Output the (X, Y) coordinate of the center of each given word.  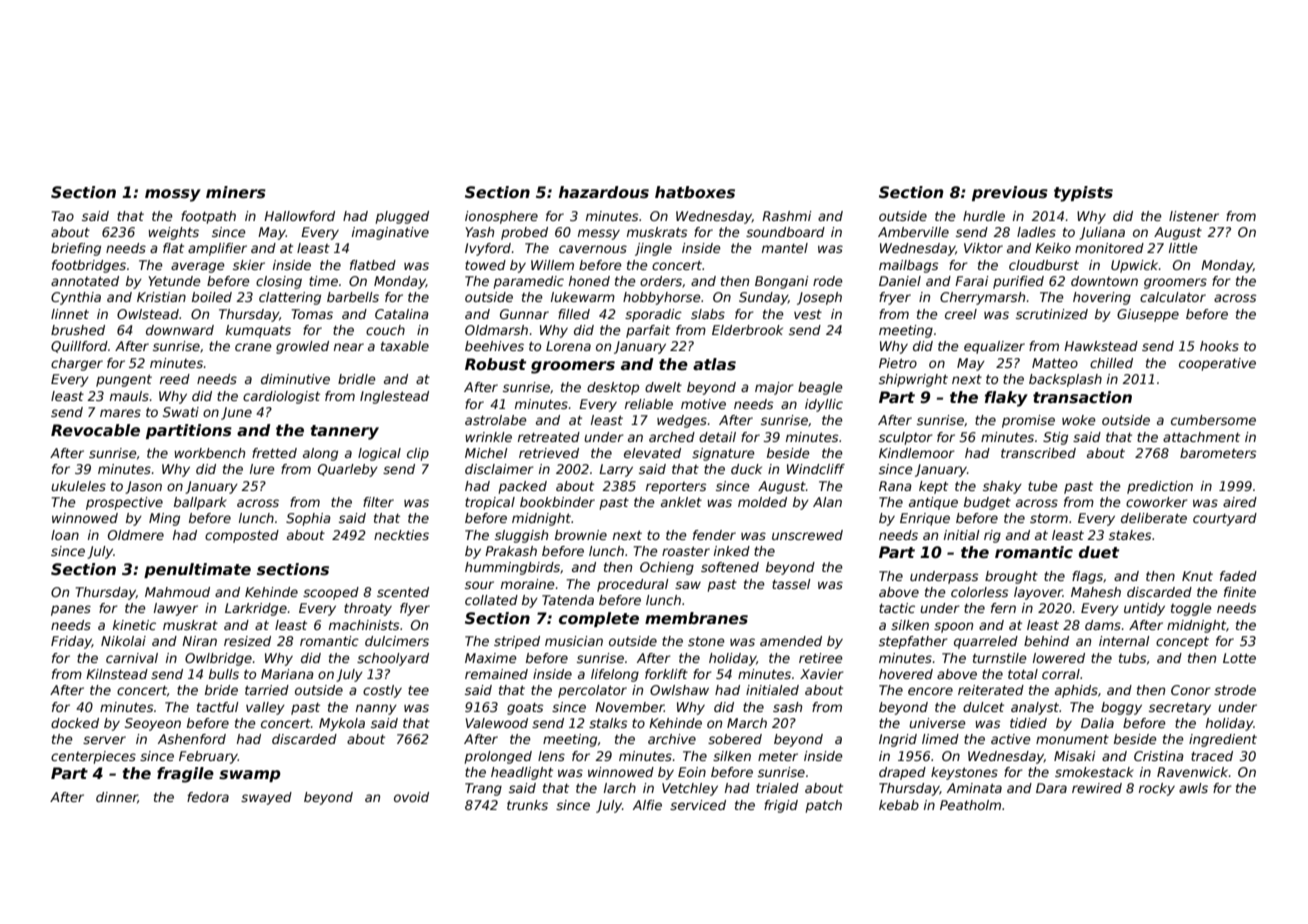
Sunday (763, 298)
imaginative (390, 233)
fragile (185, 775)
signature (723, 454)
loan (65, 535)
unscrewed (807, 535)
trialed (777, 788)
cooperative (1217, 364)
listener (1194, 216)
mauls (129, 396)
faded (1238, 576)
